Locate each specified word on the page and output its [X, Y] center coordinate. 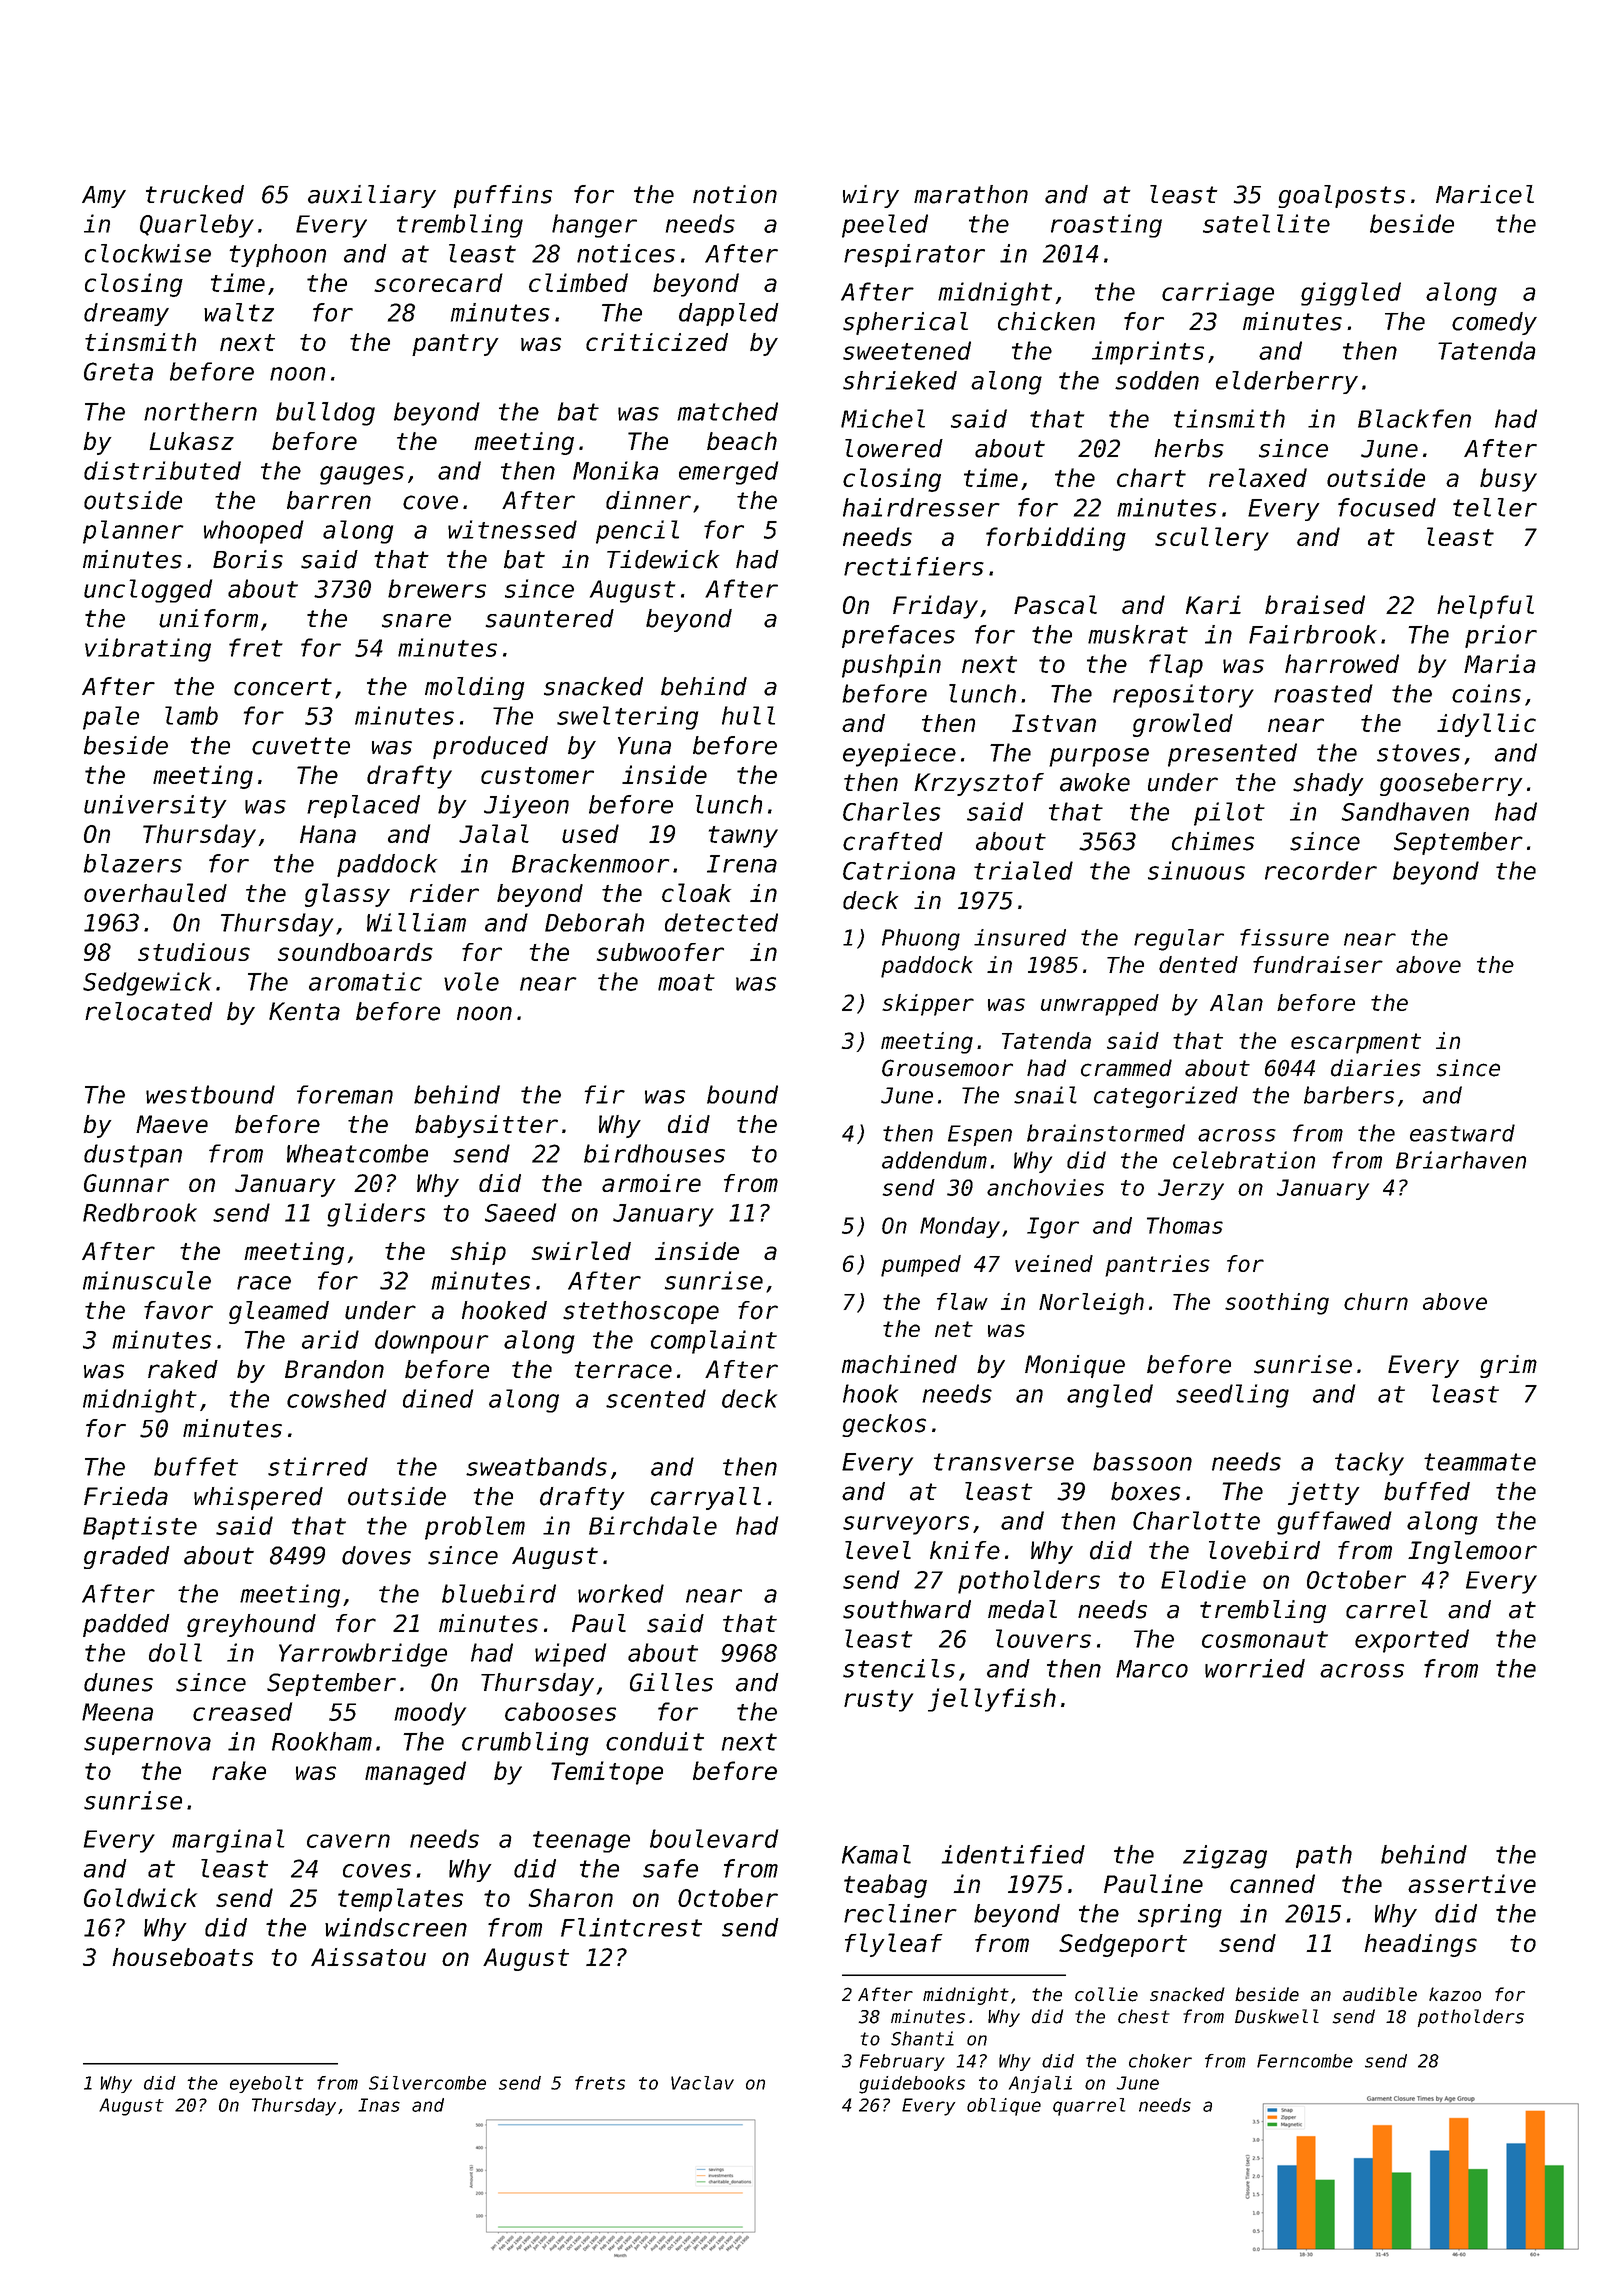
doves [376, 1555]
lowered [894, 448]
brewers [437, 588]
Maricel [1485, 194]
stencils [899, 1668]
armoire [651, 1183]
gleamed [279, 1312]
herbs [1189, 448]
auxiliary [372, 196]
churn [1376, 1301]
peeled [885, 226]
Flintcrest [631, 1927]
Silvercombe [427, 2083]
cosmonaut [1265, 1639]
